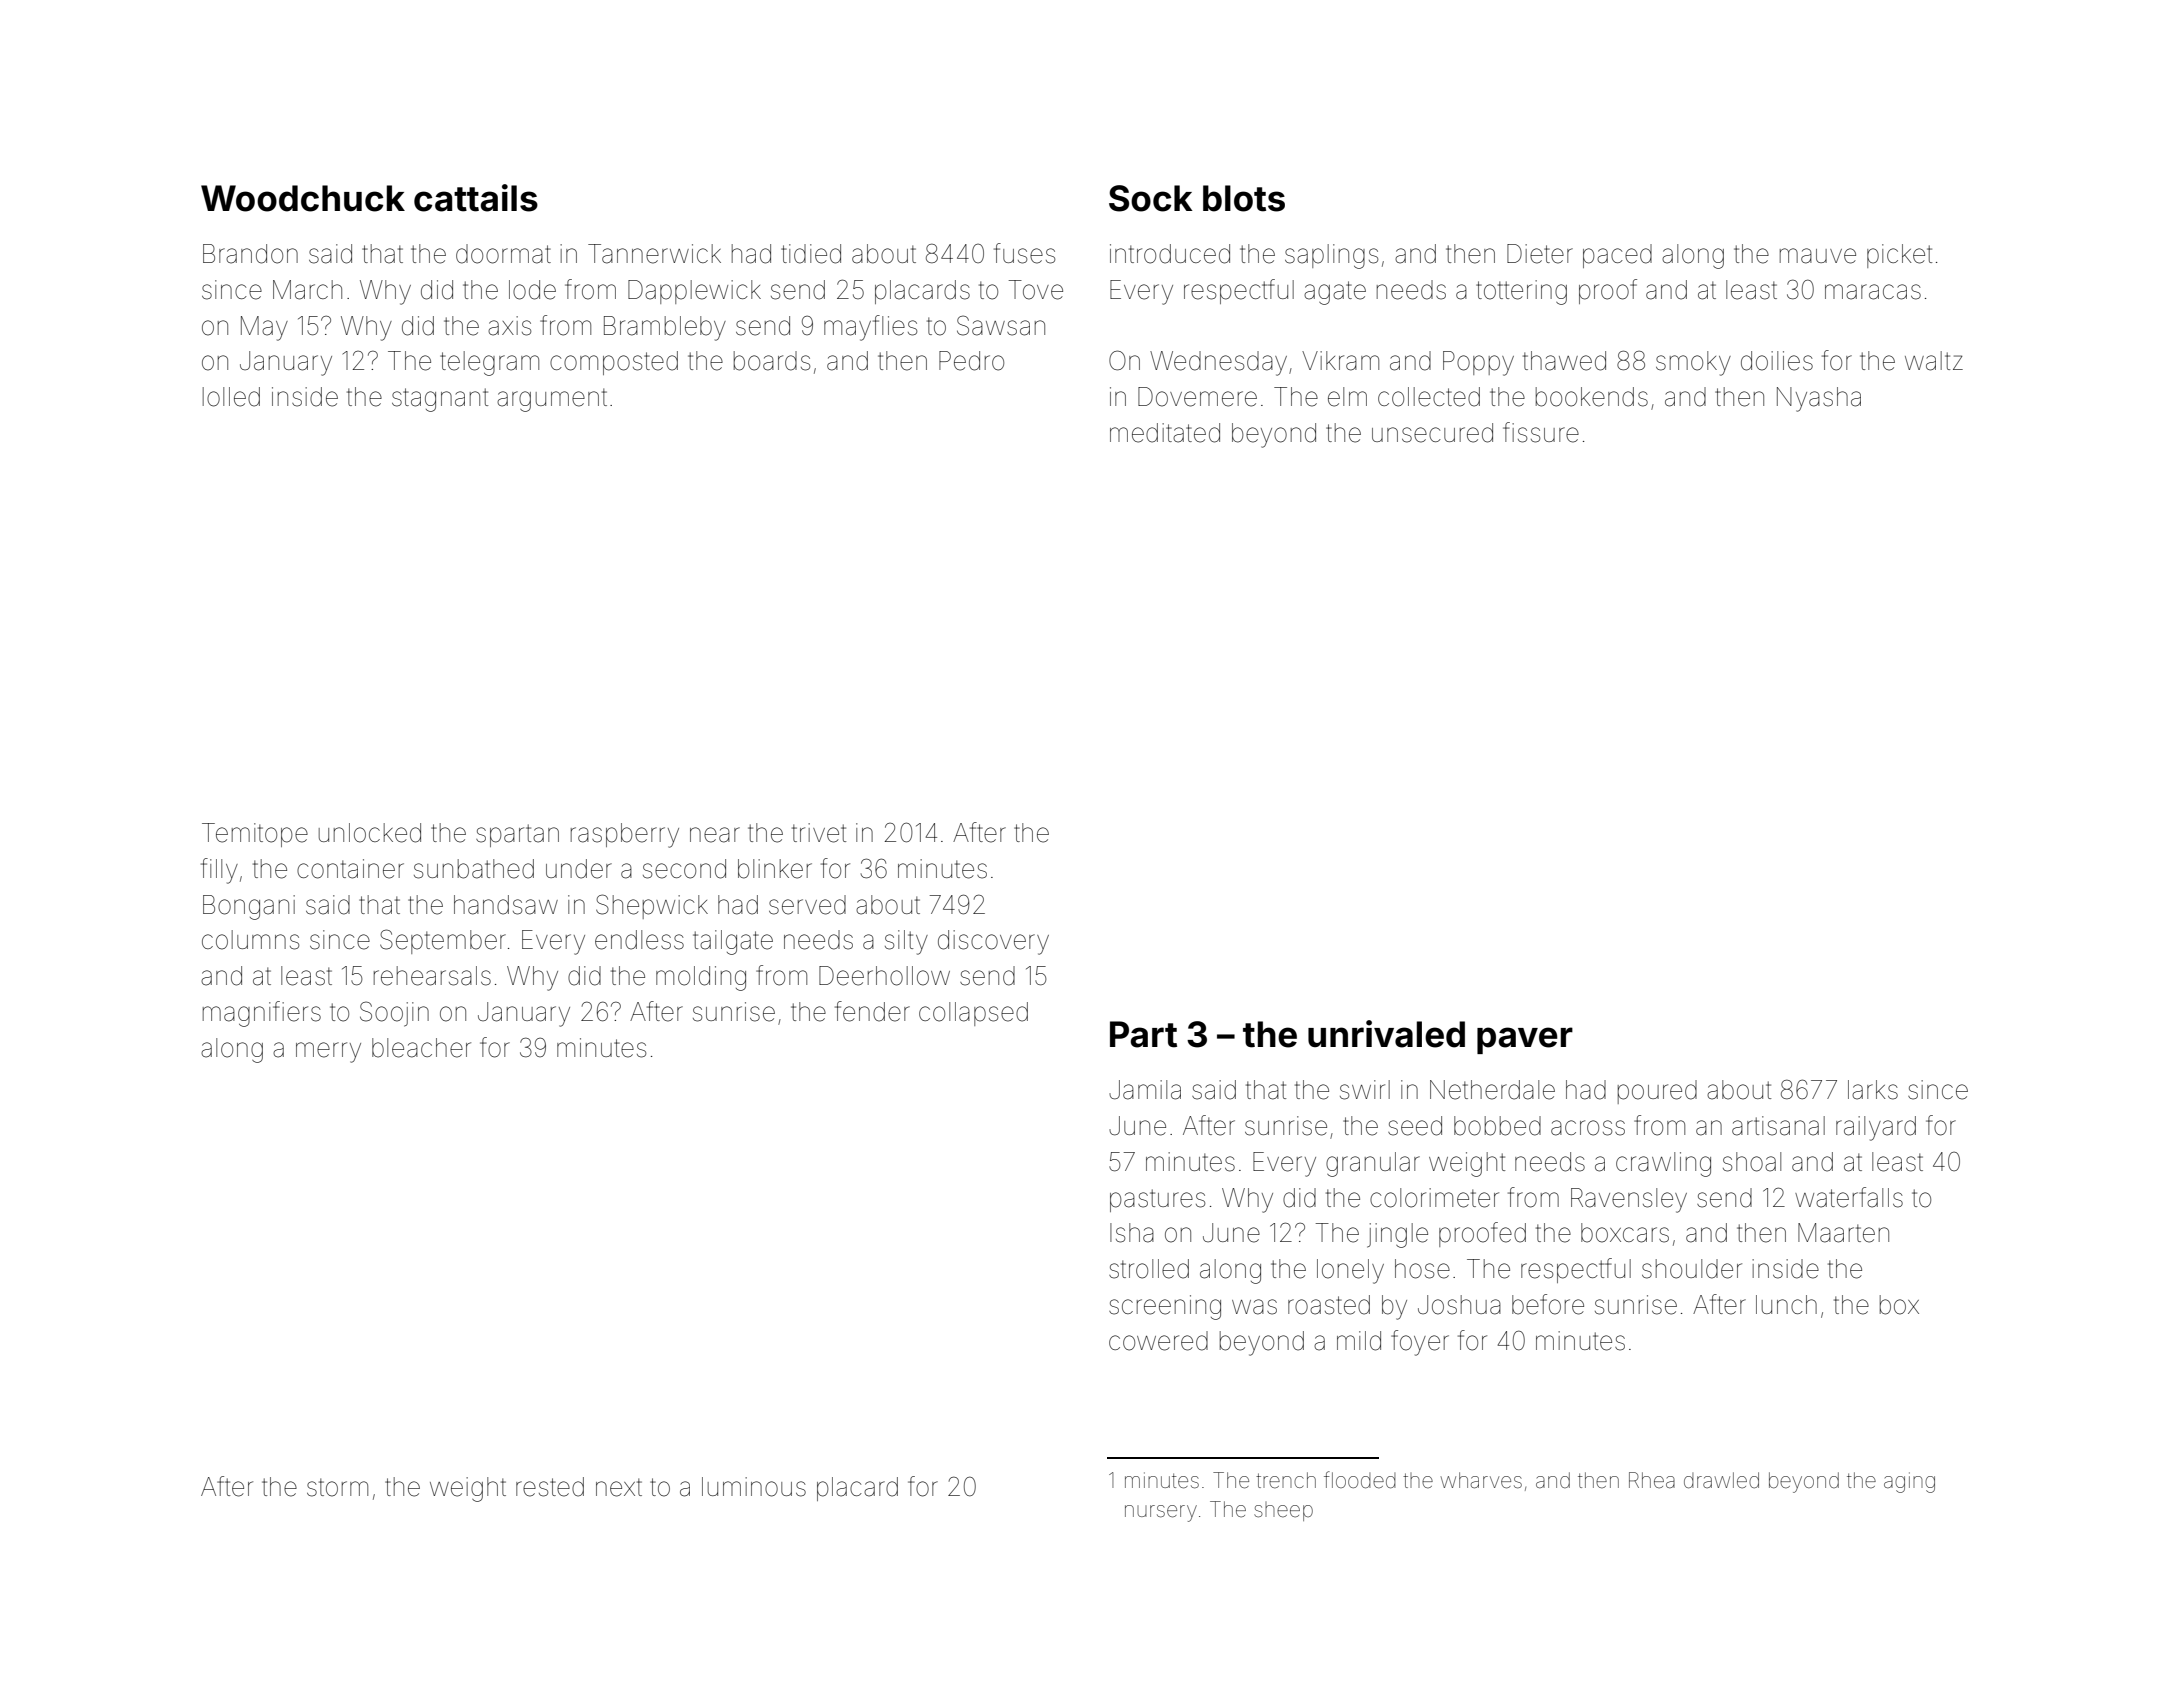 Image resolution: width=2178 pixels, height=1683 pixels. What do you see at coordinates (1145, 1090) in the screenshot?
I see `Jamila` at bounding box center [1145, 1090].
